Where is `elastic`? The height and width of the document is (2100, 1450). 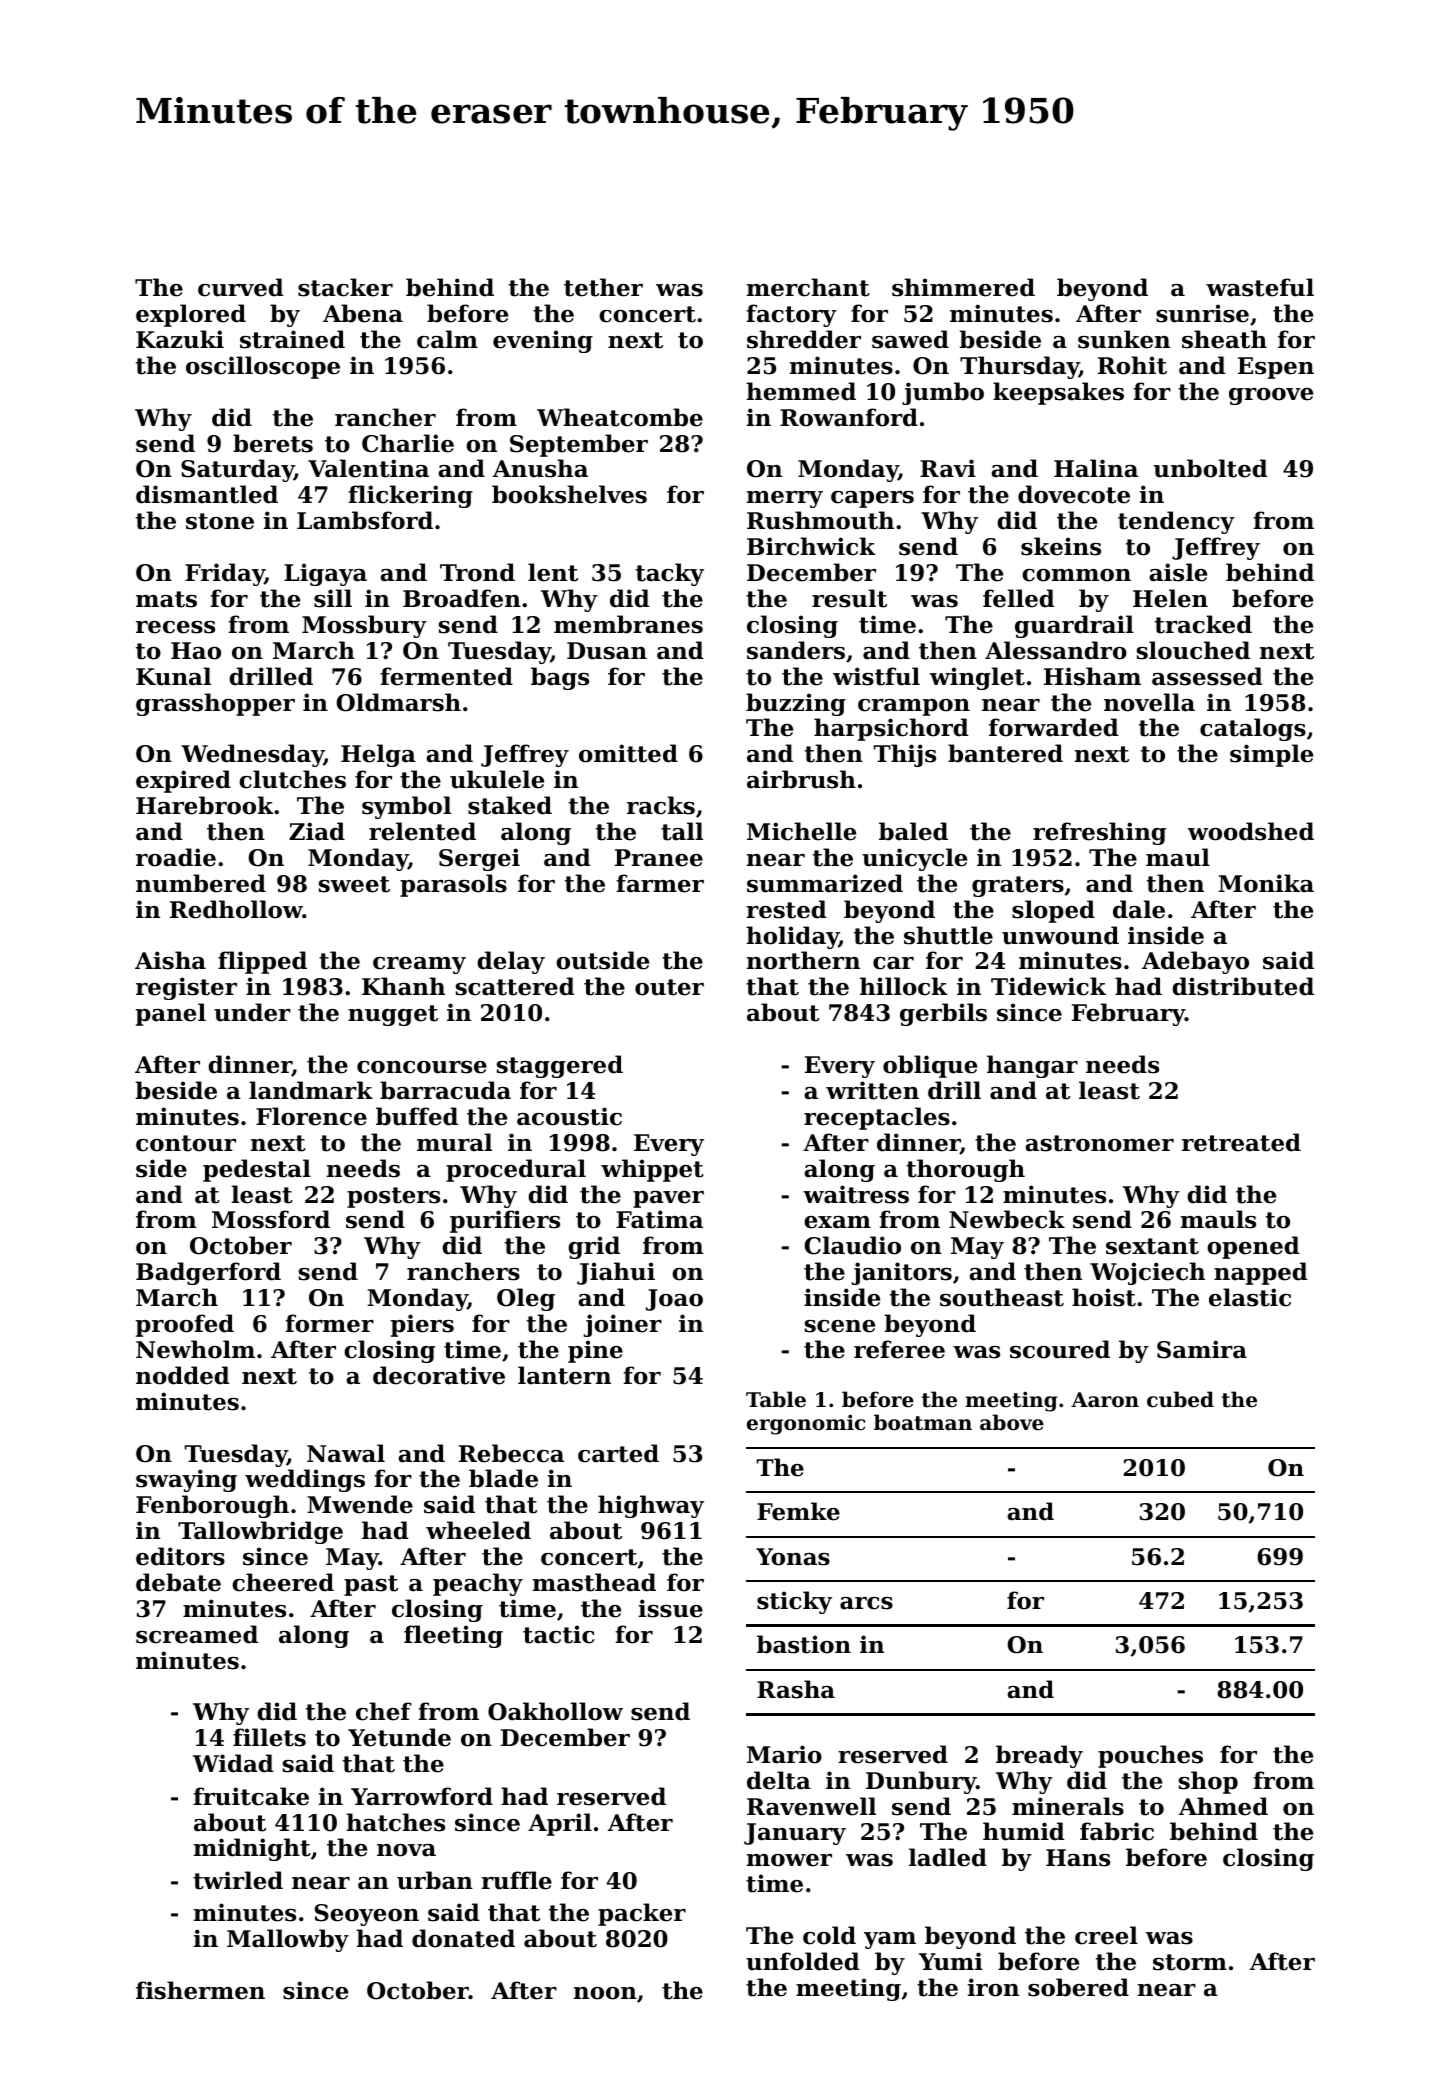 elastic is located at coordinates (1250, 1297).
